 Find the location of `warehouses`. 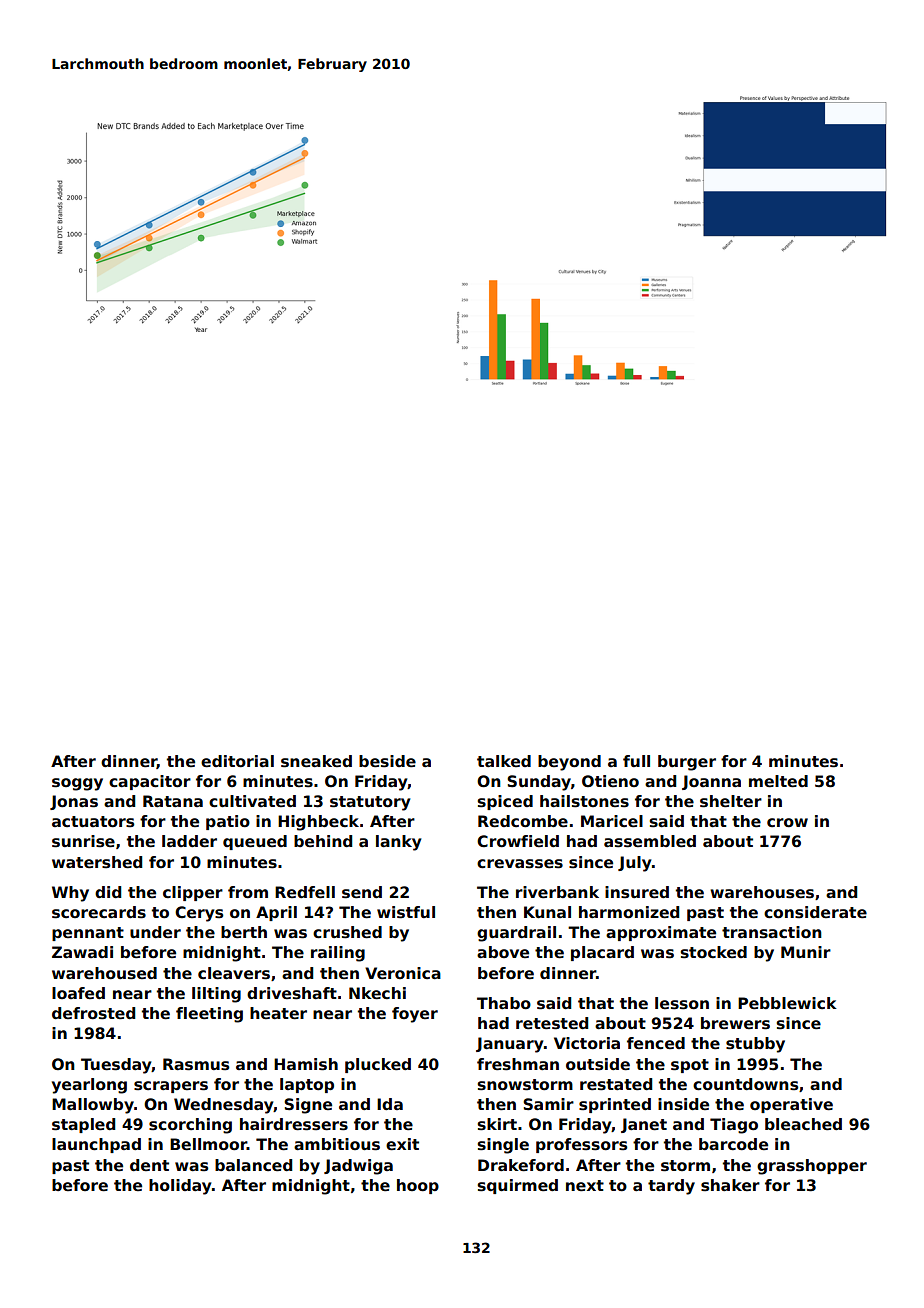

warehouses is located at coordinates (762, 892).
